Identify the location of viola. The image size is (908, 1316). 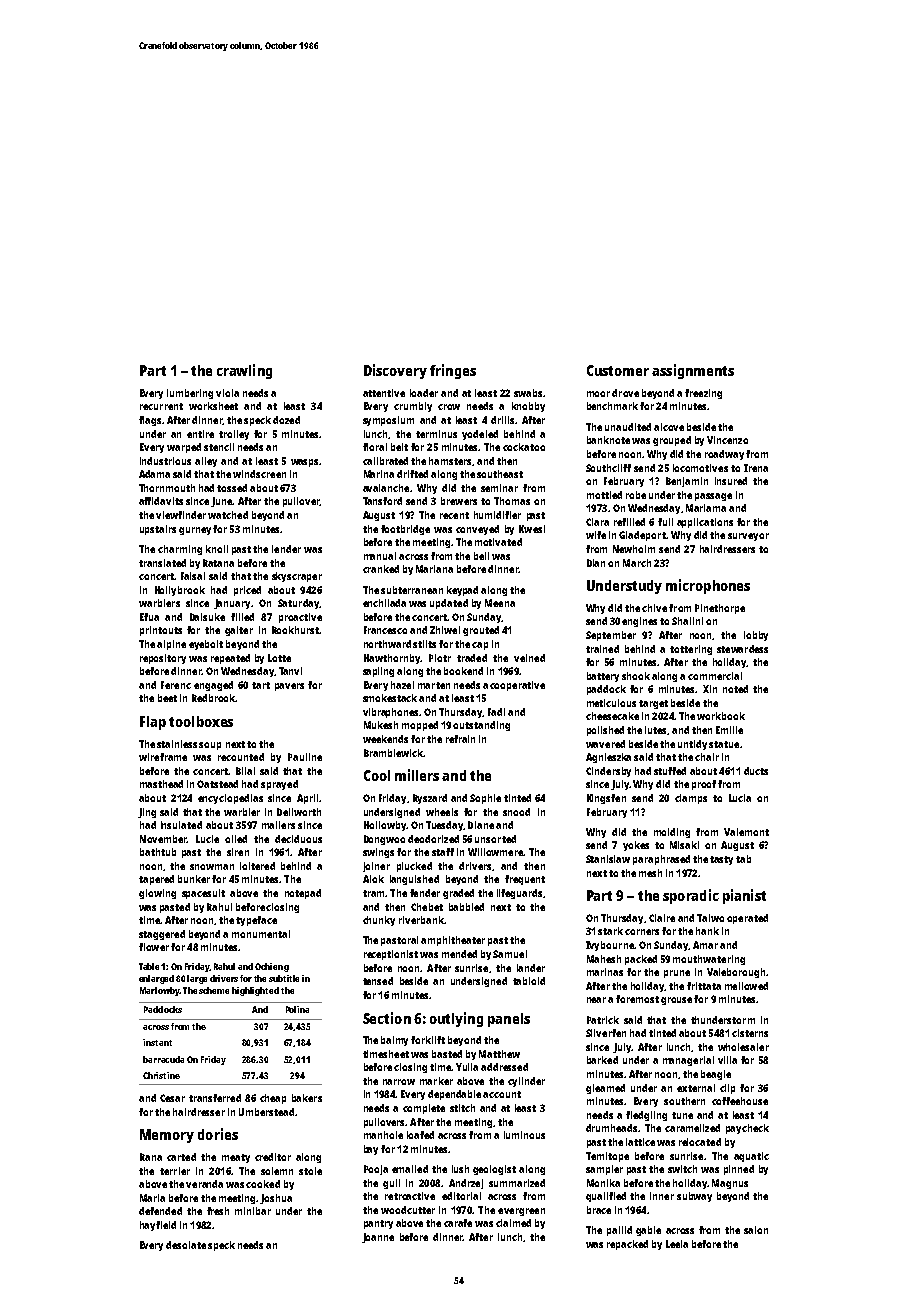
(227, 393).
